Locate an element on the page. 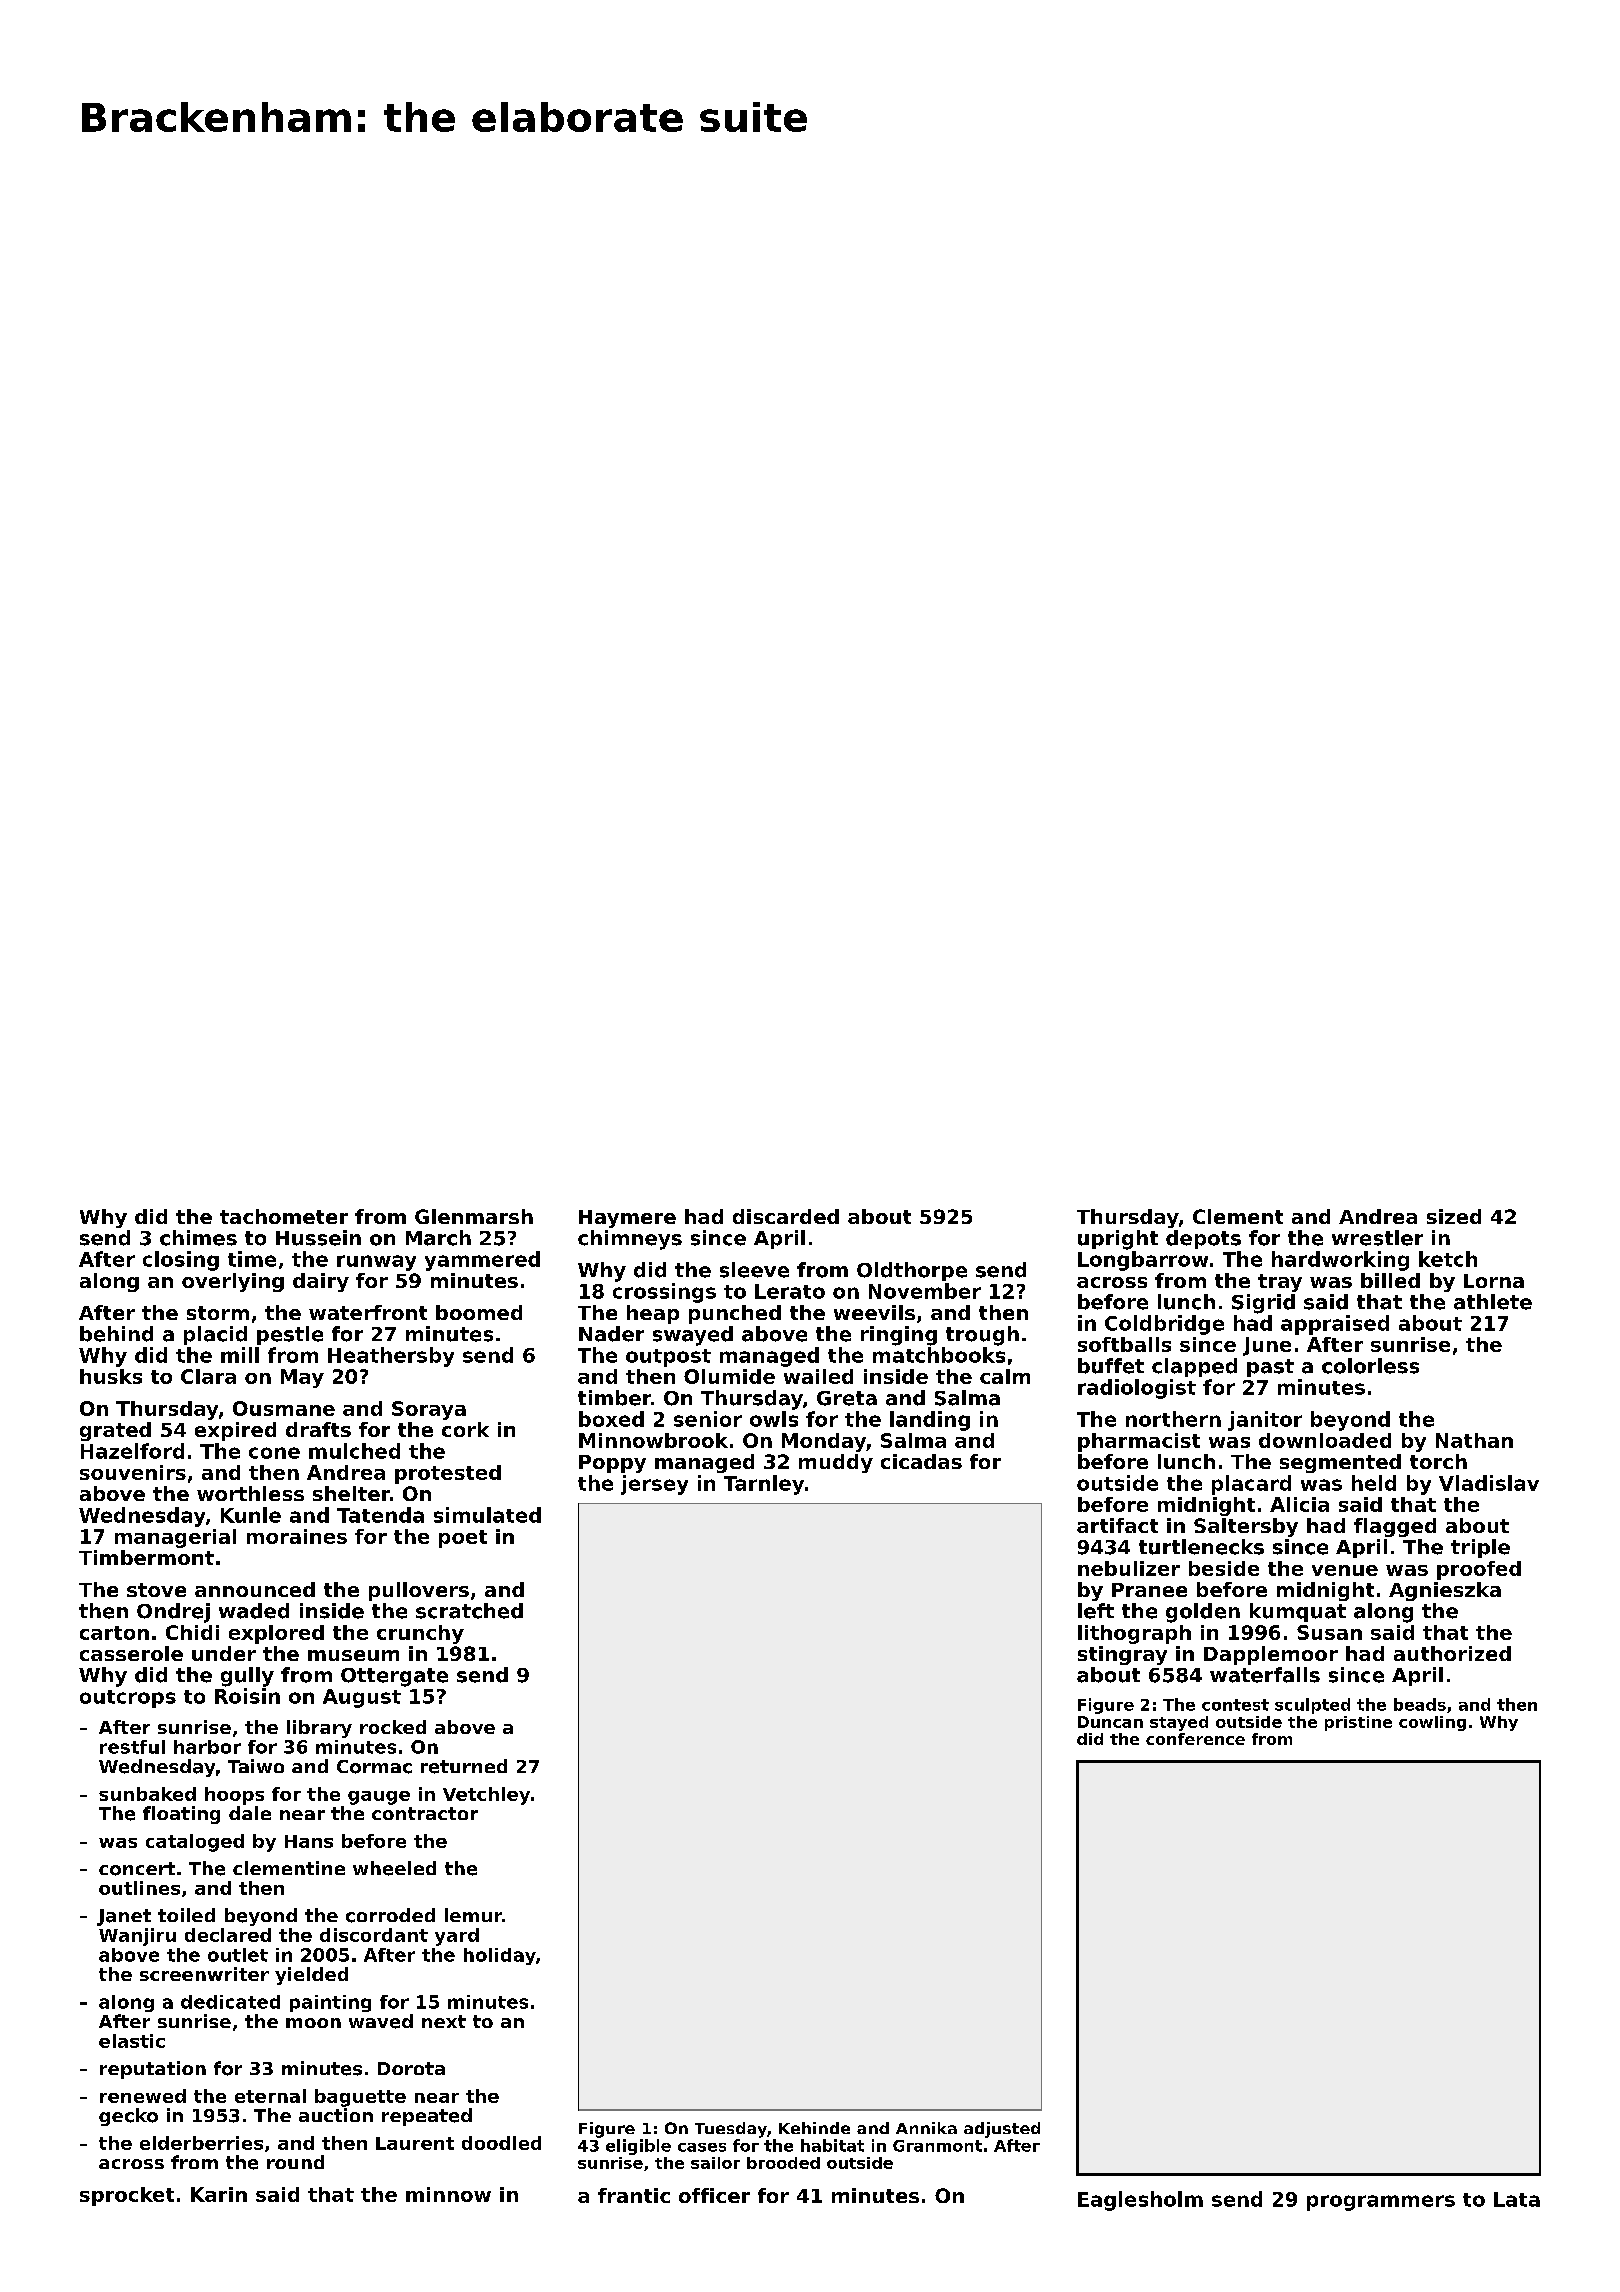  Longbarrow is located at coordinates (1143, 1261).
